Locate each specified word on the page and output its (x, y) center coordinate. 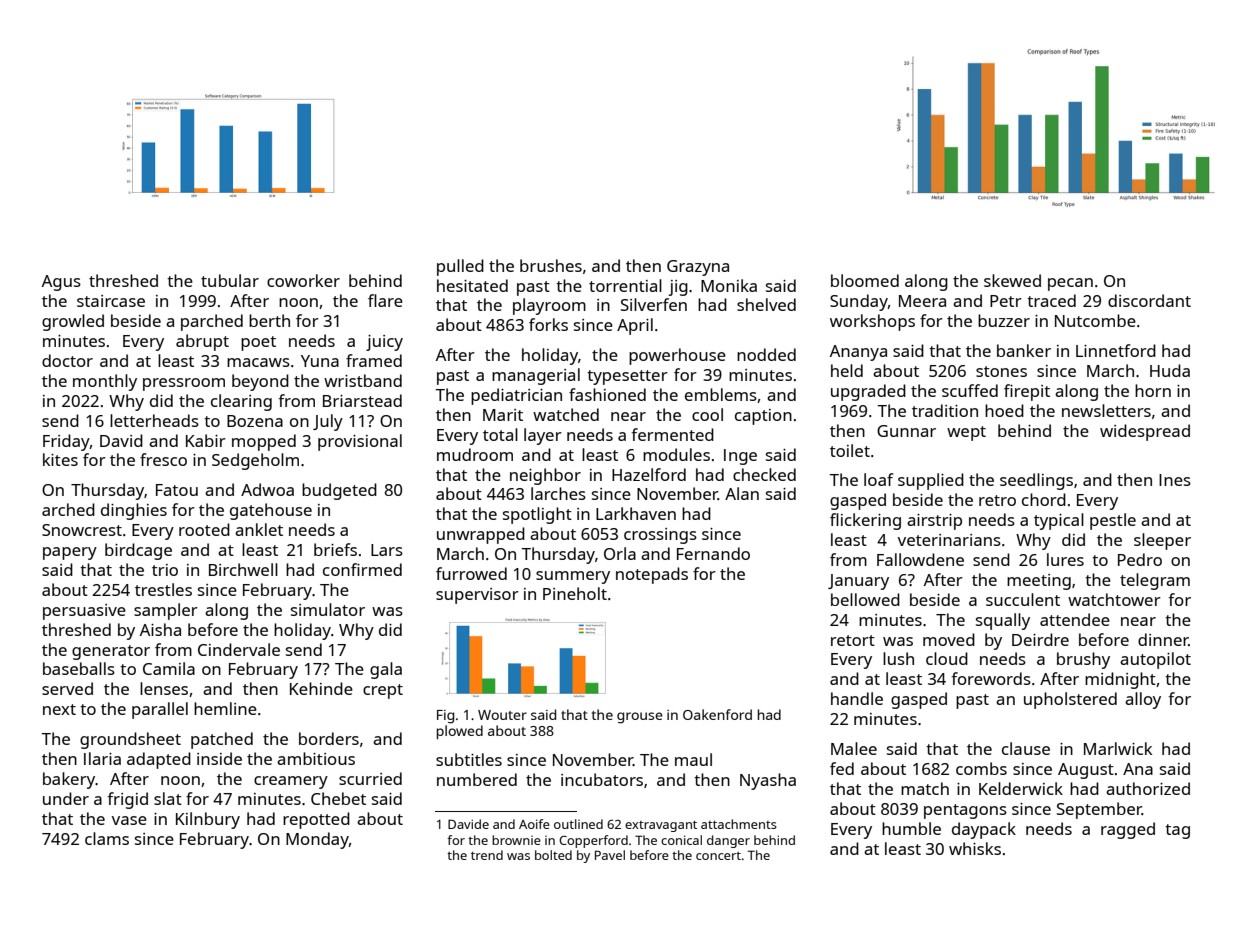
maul (693, 759)
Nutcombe (1095, 320)
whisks (975, 848)
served (67, 688)
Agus (61, 283)
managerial (536, 376)
